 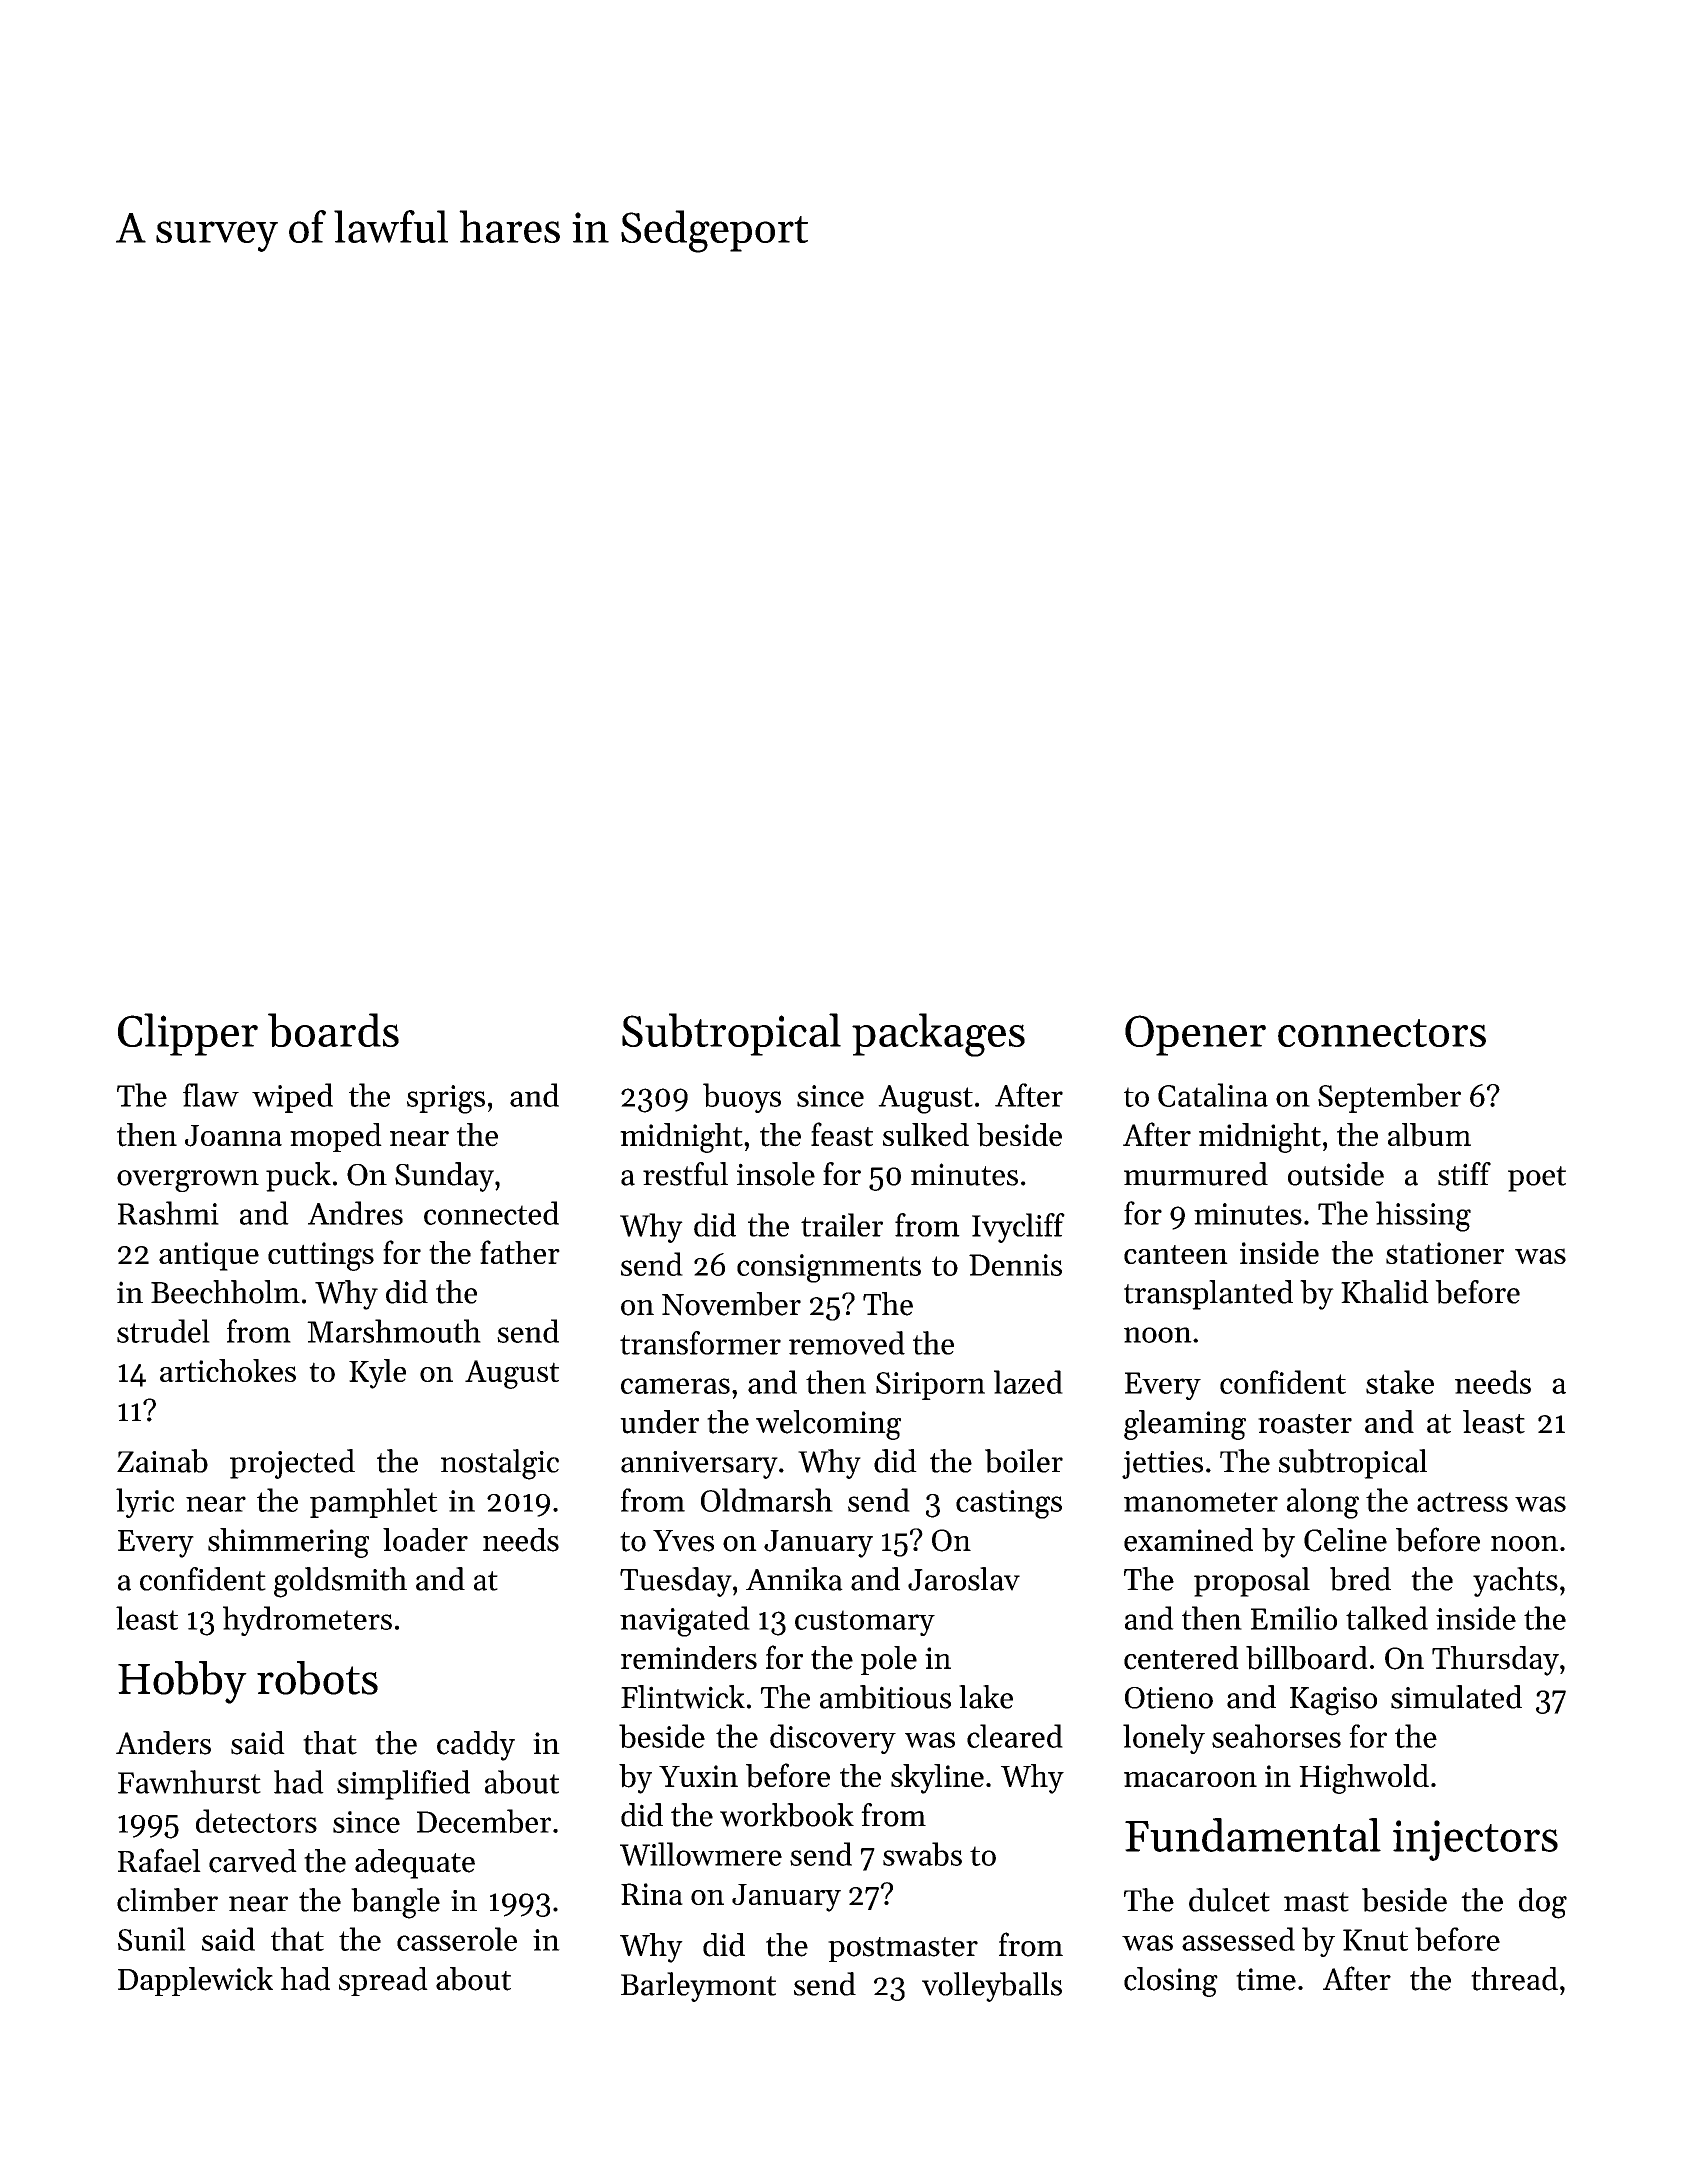 What do you see at coordinates (1336, 1174) in the image?
I see `outside` at bounding box center [1336, 1174].
